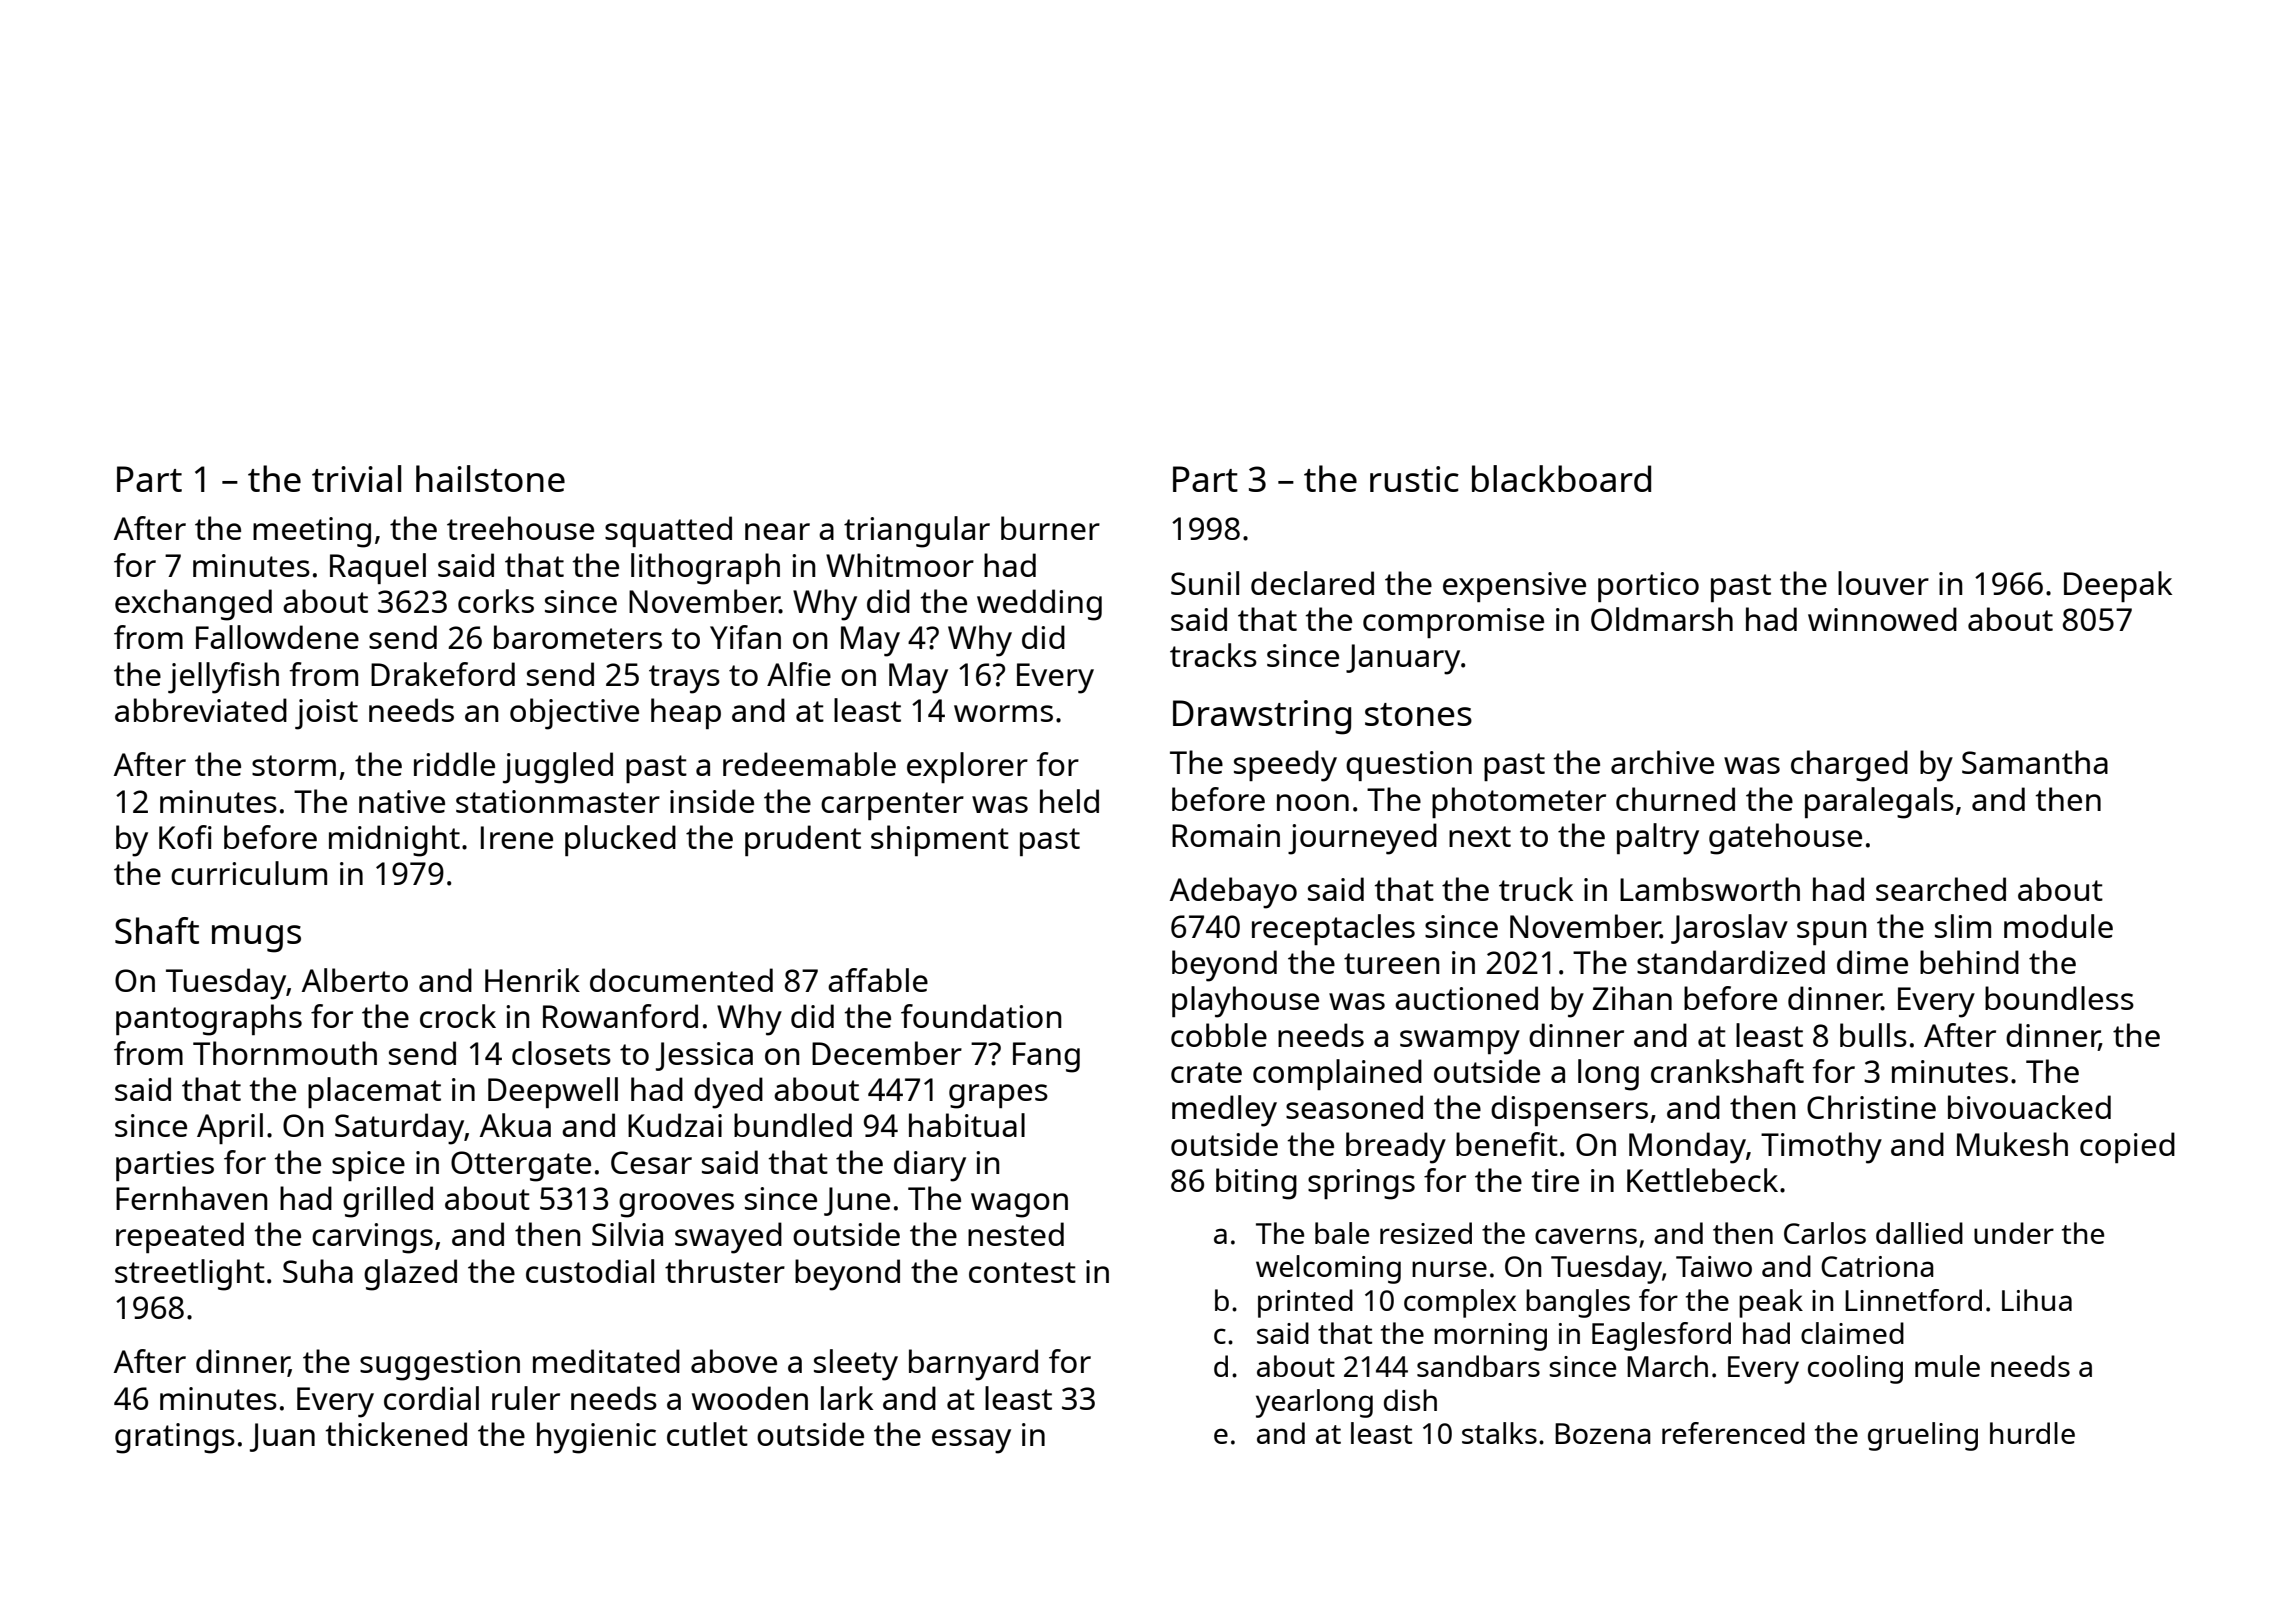 The height and width of the image is (1620, 2292). What do you see at coordinates (2014, 1233) in the image?
I see `under` at bounding box center [2014, 1233].
